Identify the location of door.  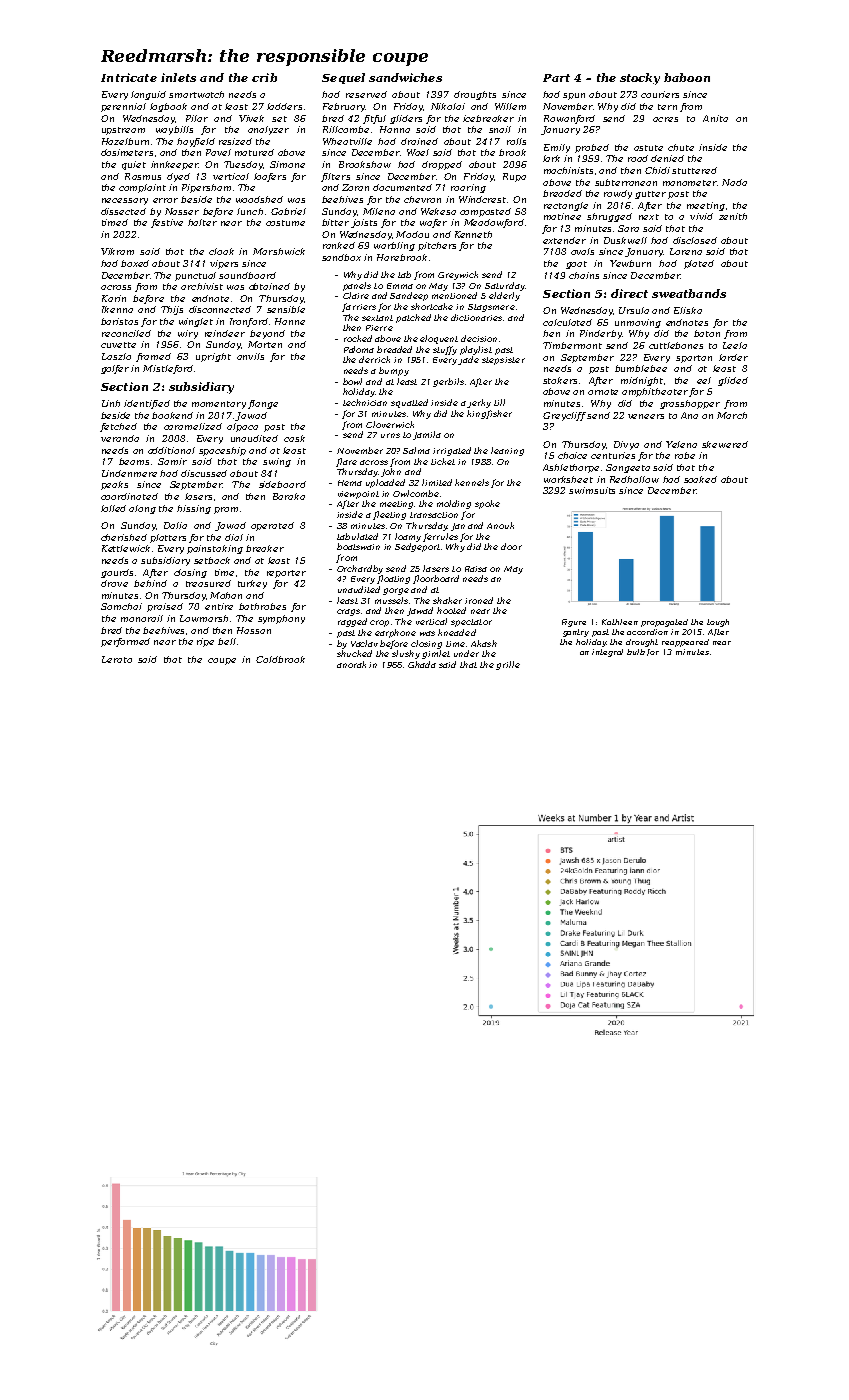
(511, 546).
